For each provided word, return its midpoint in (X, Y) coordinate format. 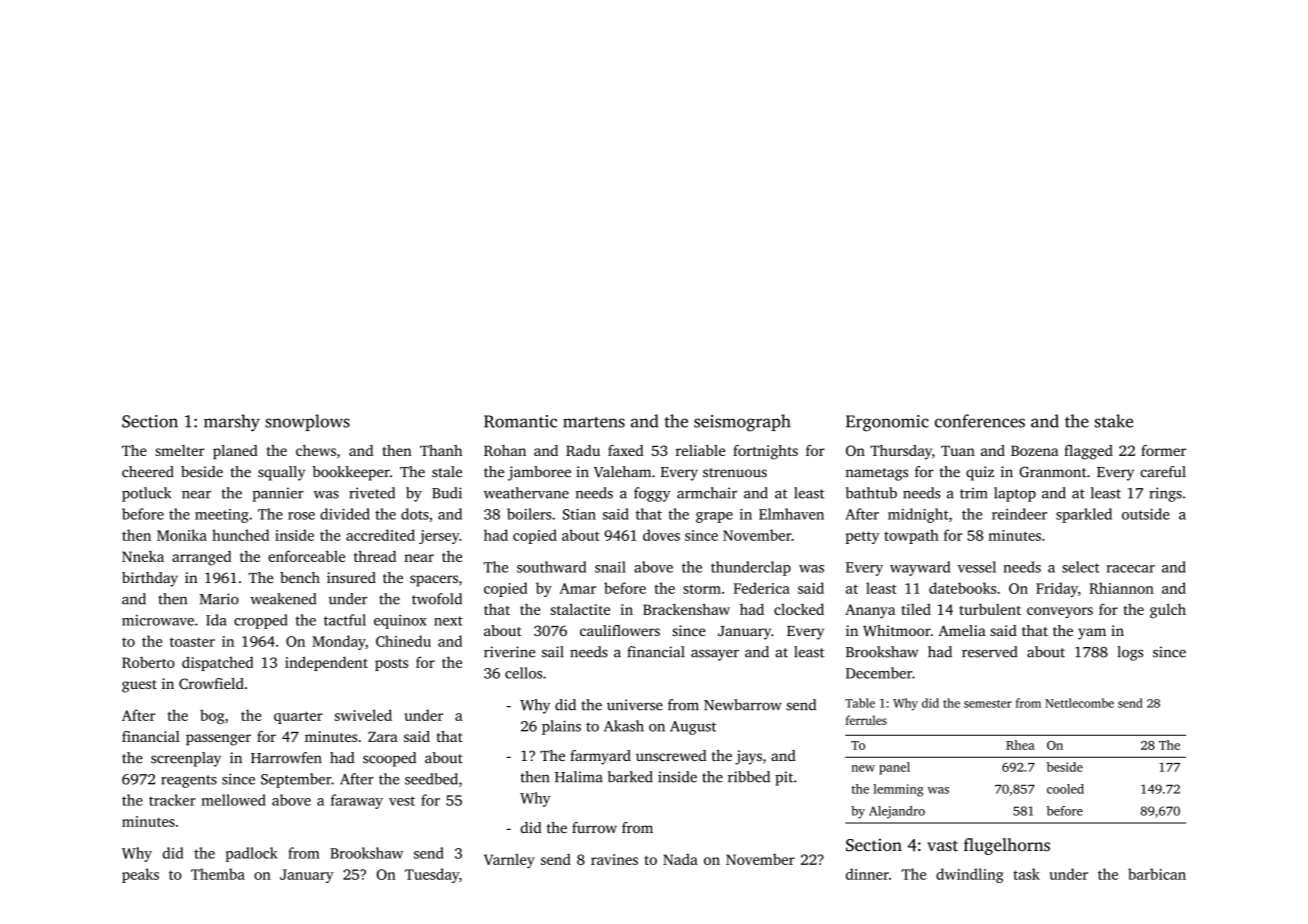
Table (860, 703)
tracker (172, 800)
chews (316, 450)
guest (139, 686)
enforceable (306, 556)
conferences (980, 421)
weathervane (526, 493)
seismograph (742, 423)
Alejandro (897, 812)
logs (1130, 653)
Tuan (958, 451)
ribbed (749, 777)
